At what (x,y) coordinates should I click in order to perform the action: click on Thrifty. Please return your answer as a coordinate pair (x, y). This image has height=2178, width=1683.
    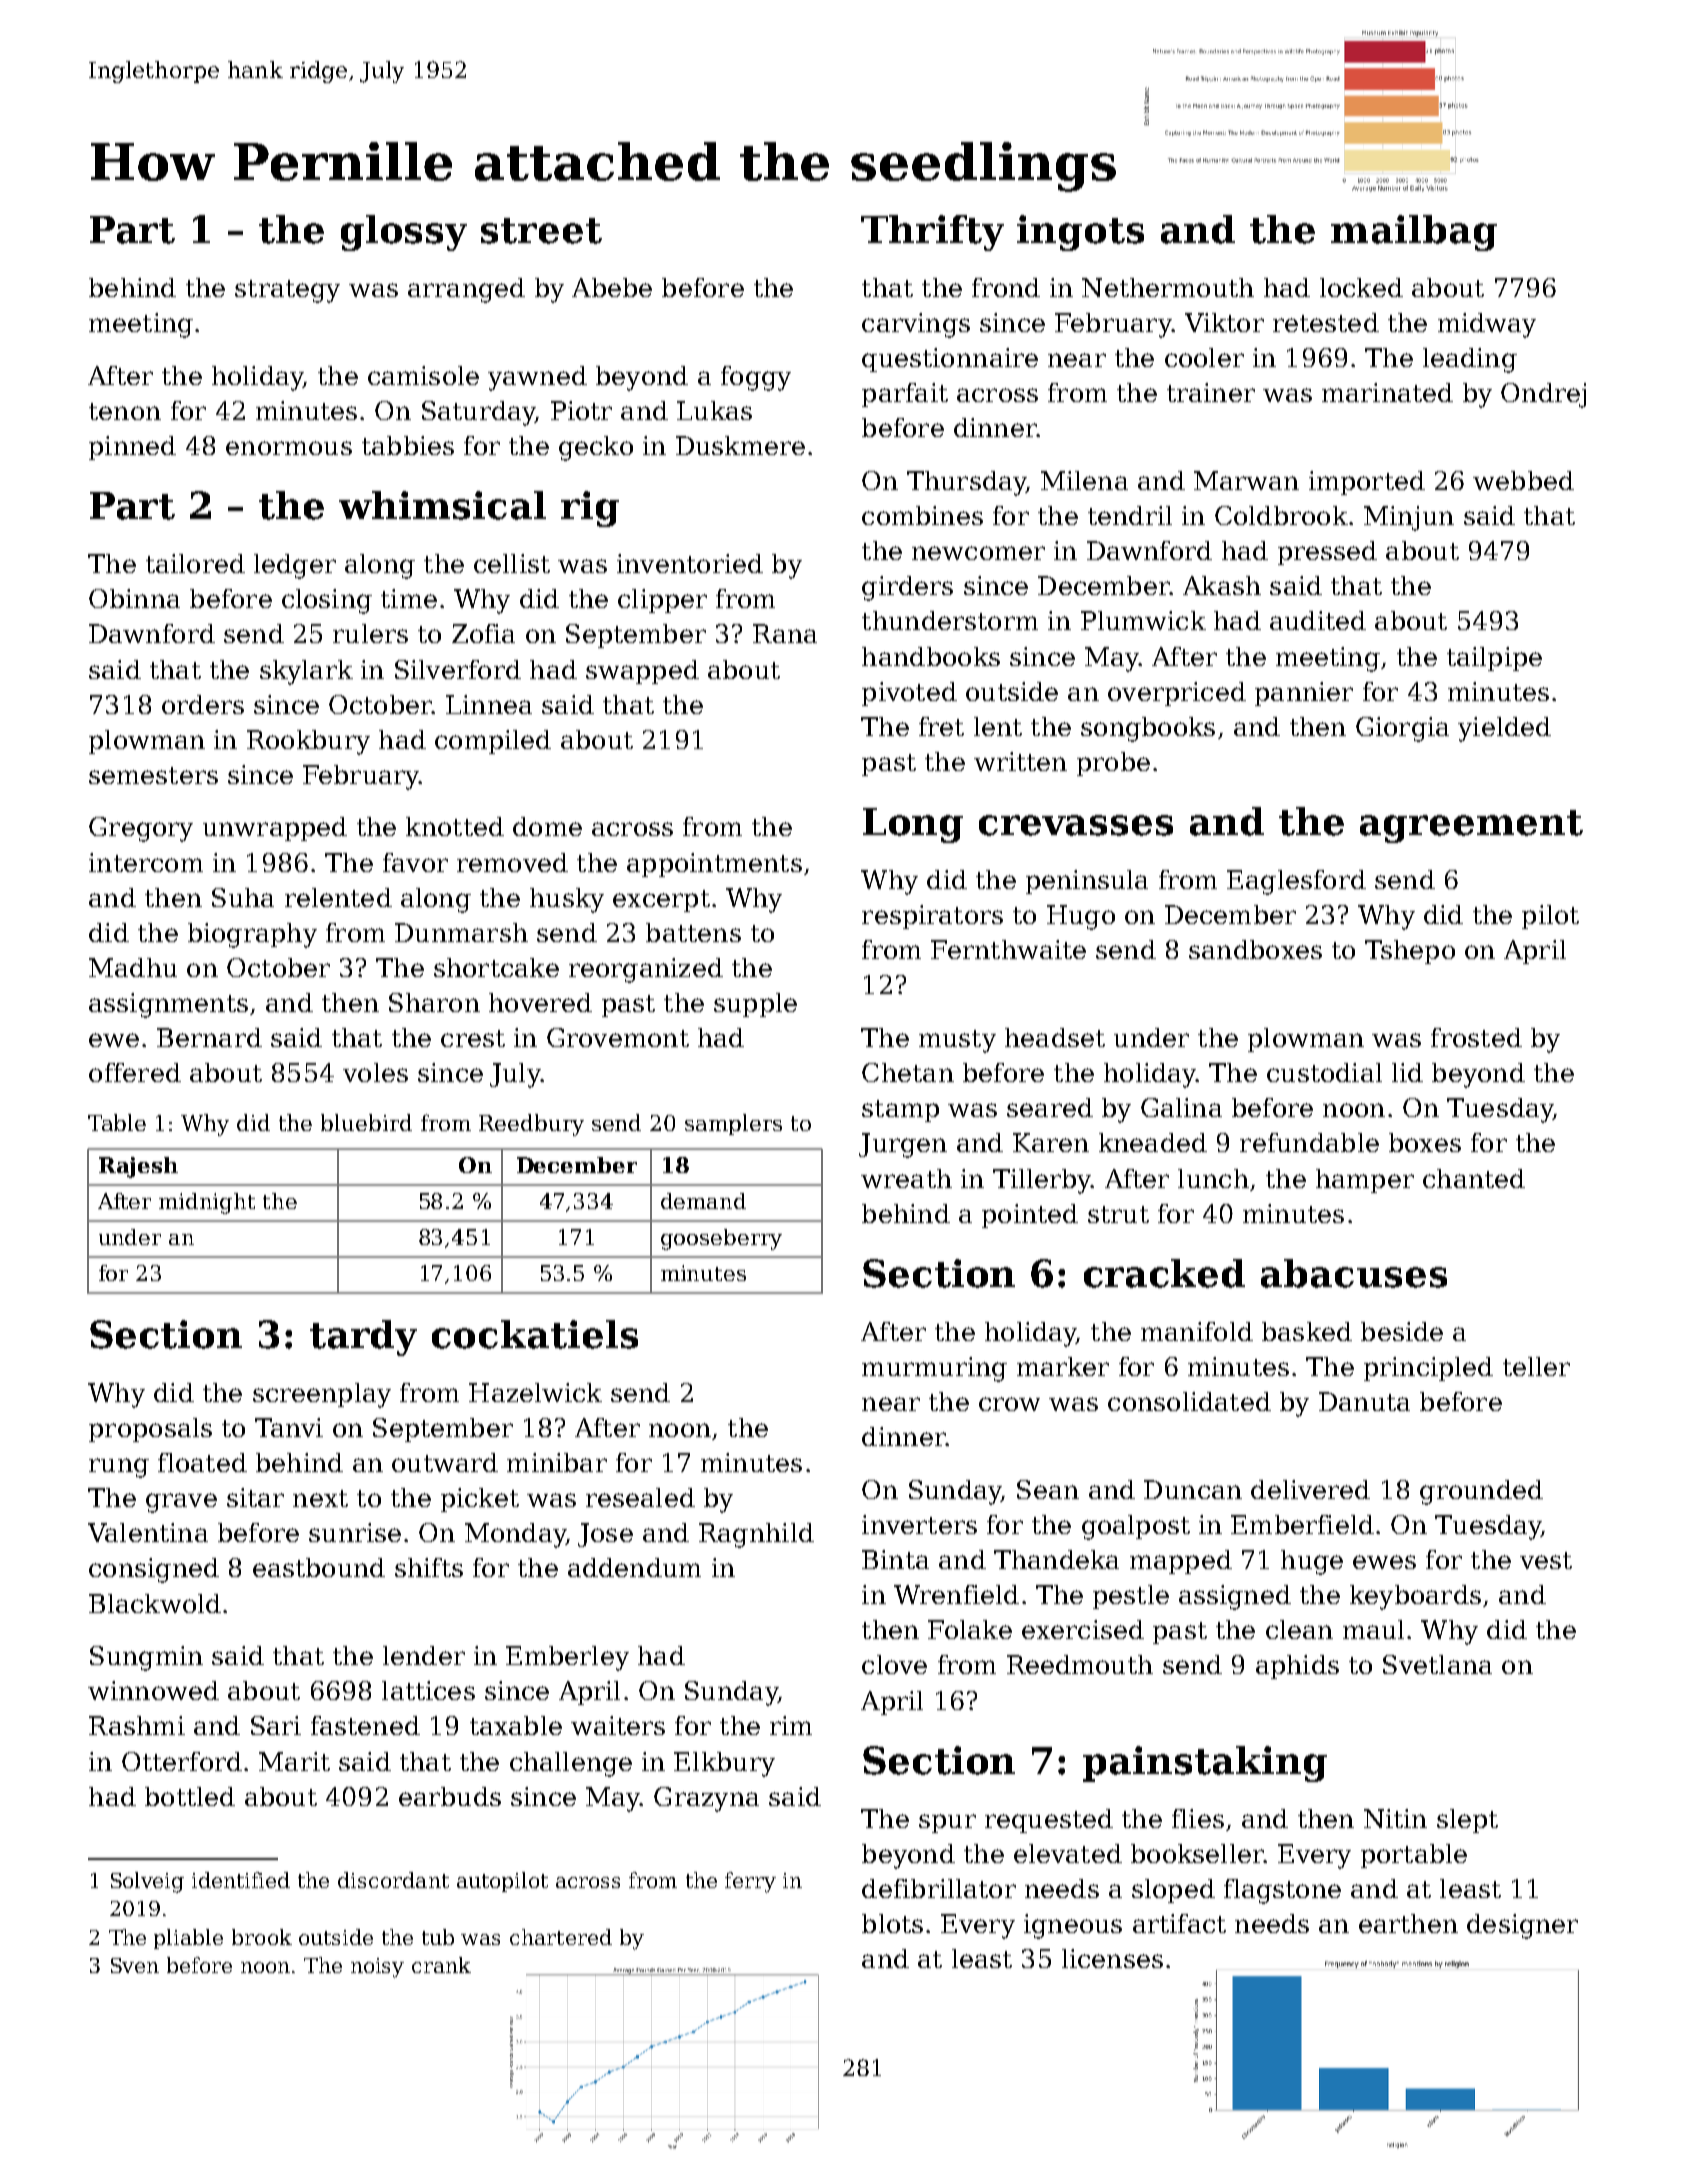
    Looking at the image, I should click on (932, 233).
